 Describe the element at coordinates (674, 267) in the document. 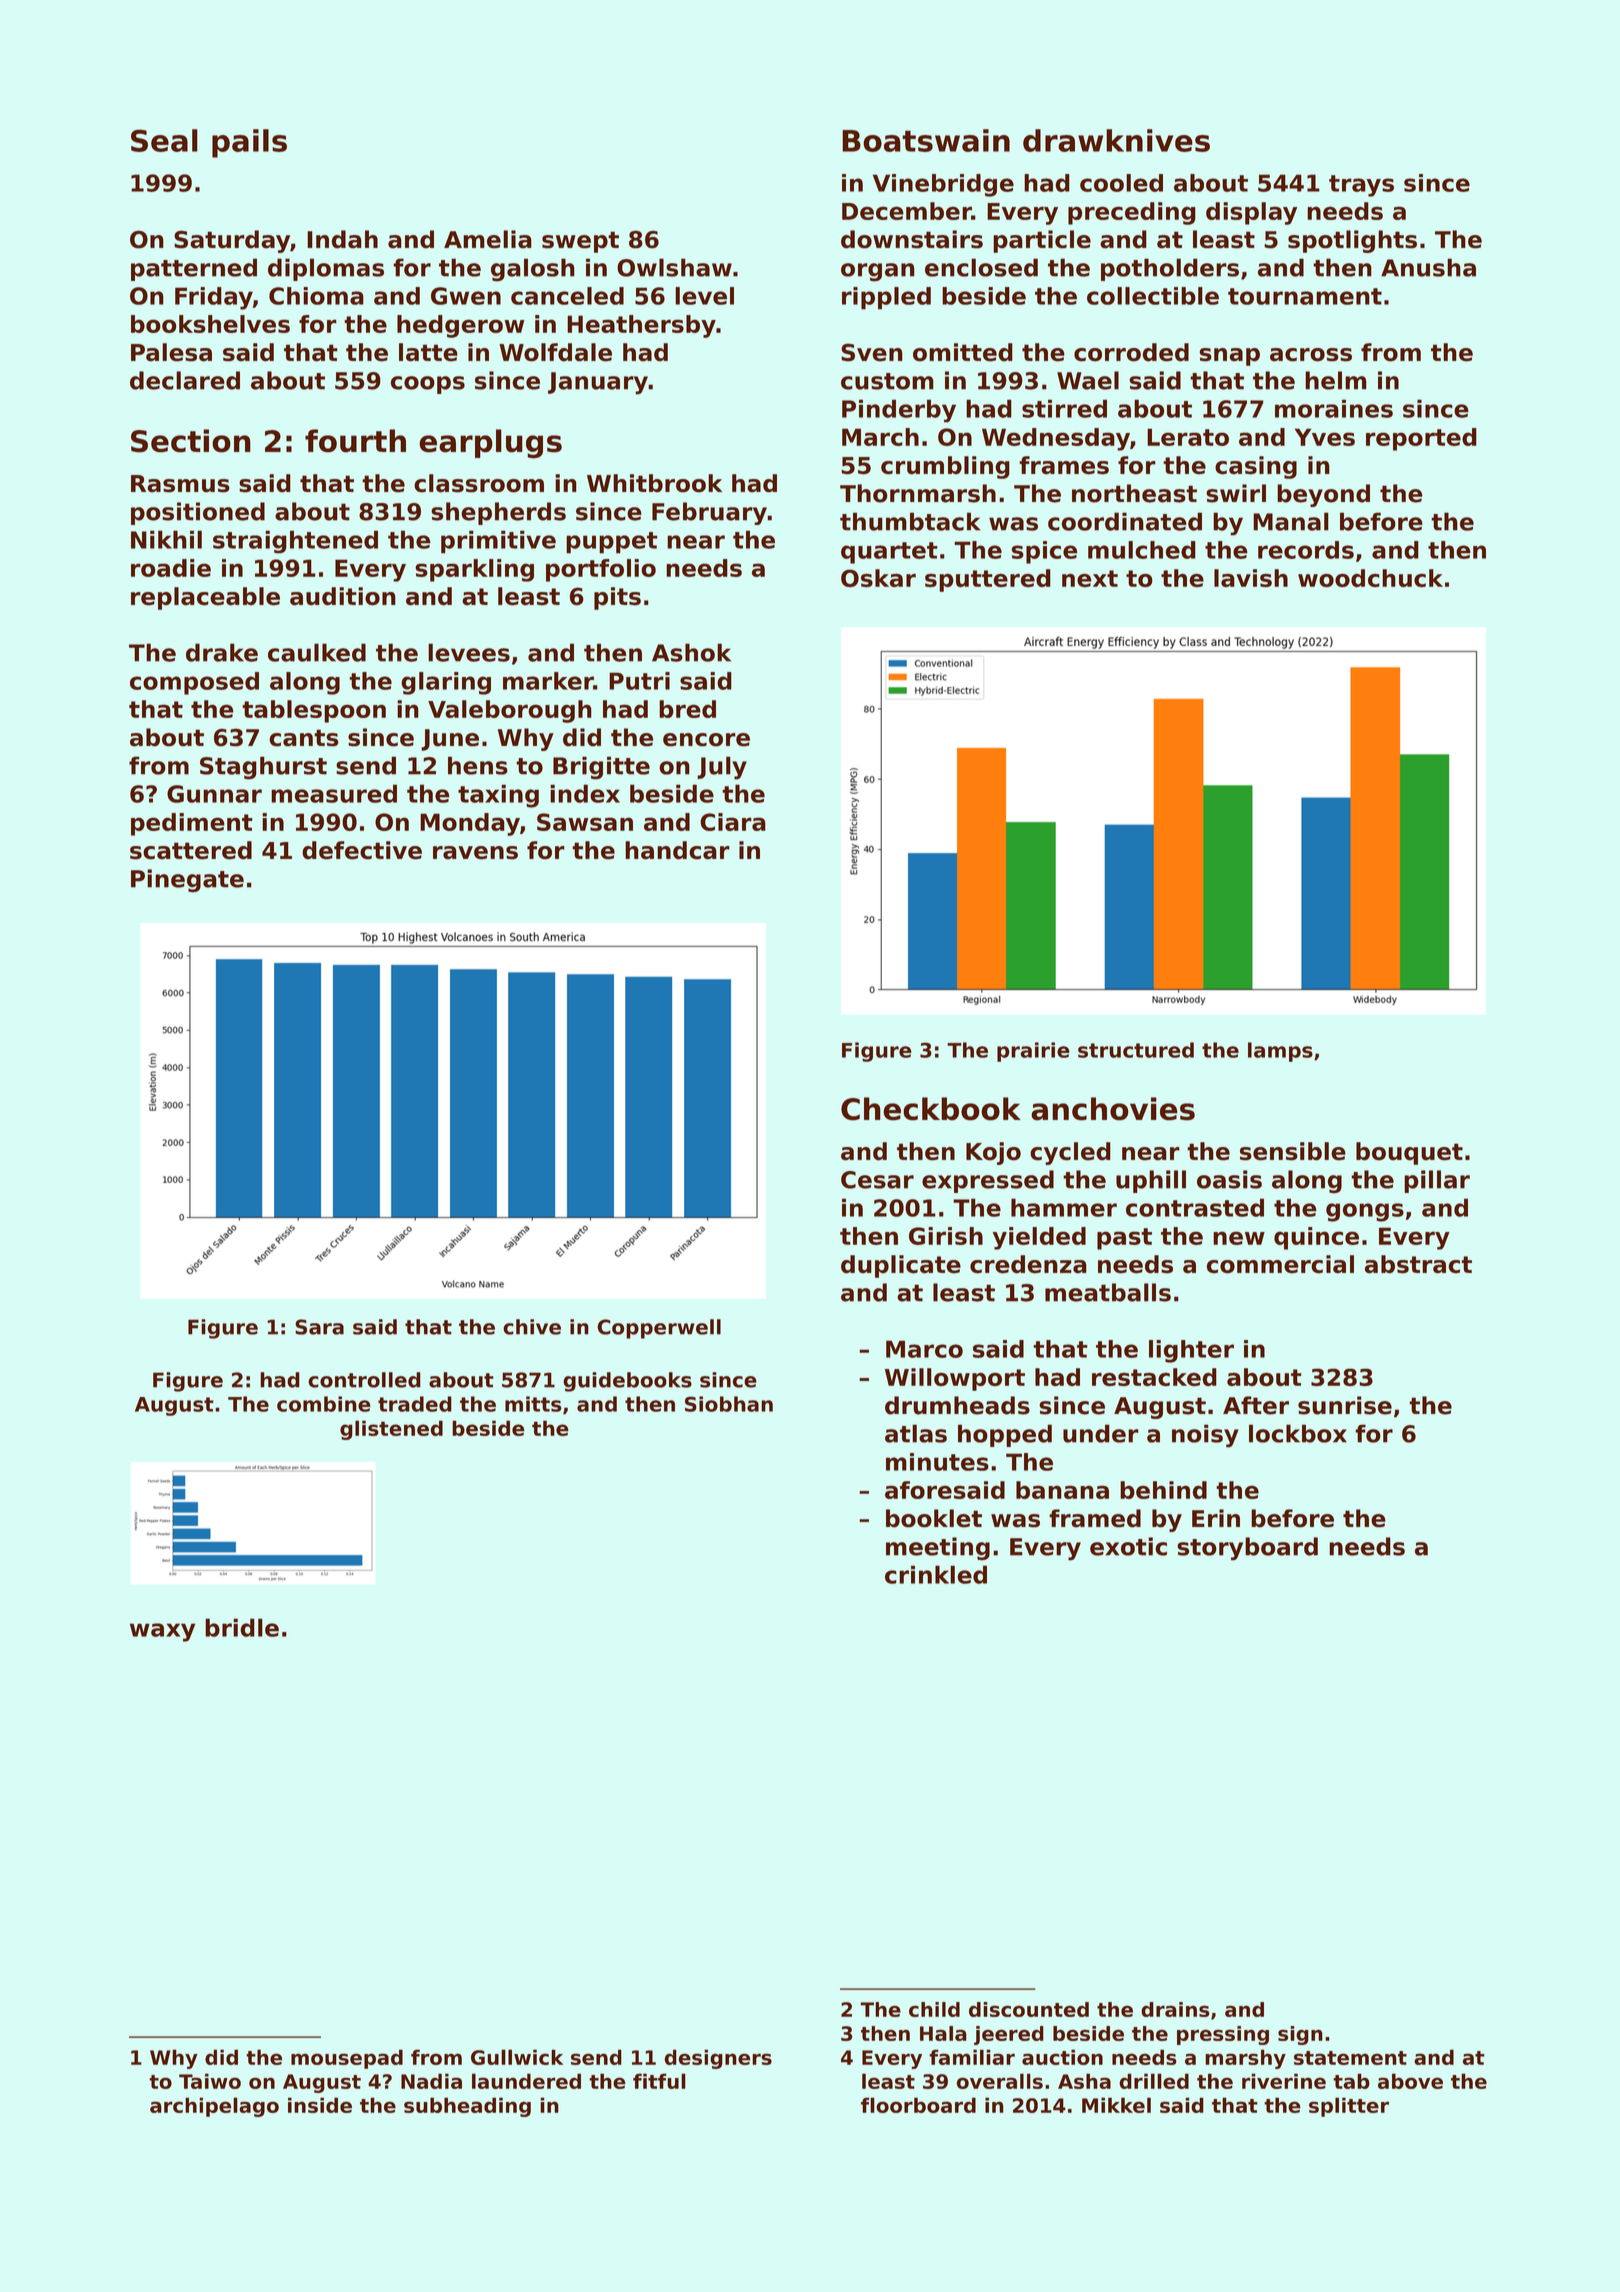

I see `Owlshaw` at that location.
